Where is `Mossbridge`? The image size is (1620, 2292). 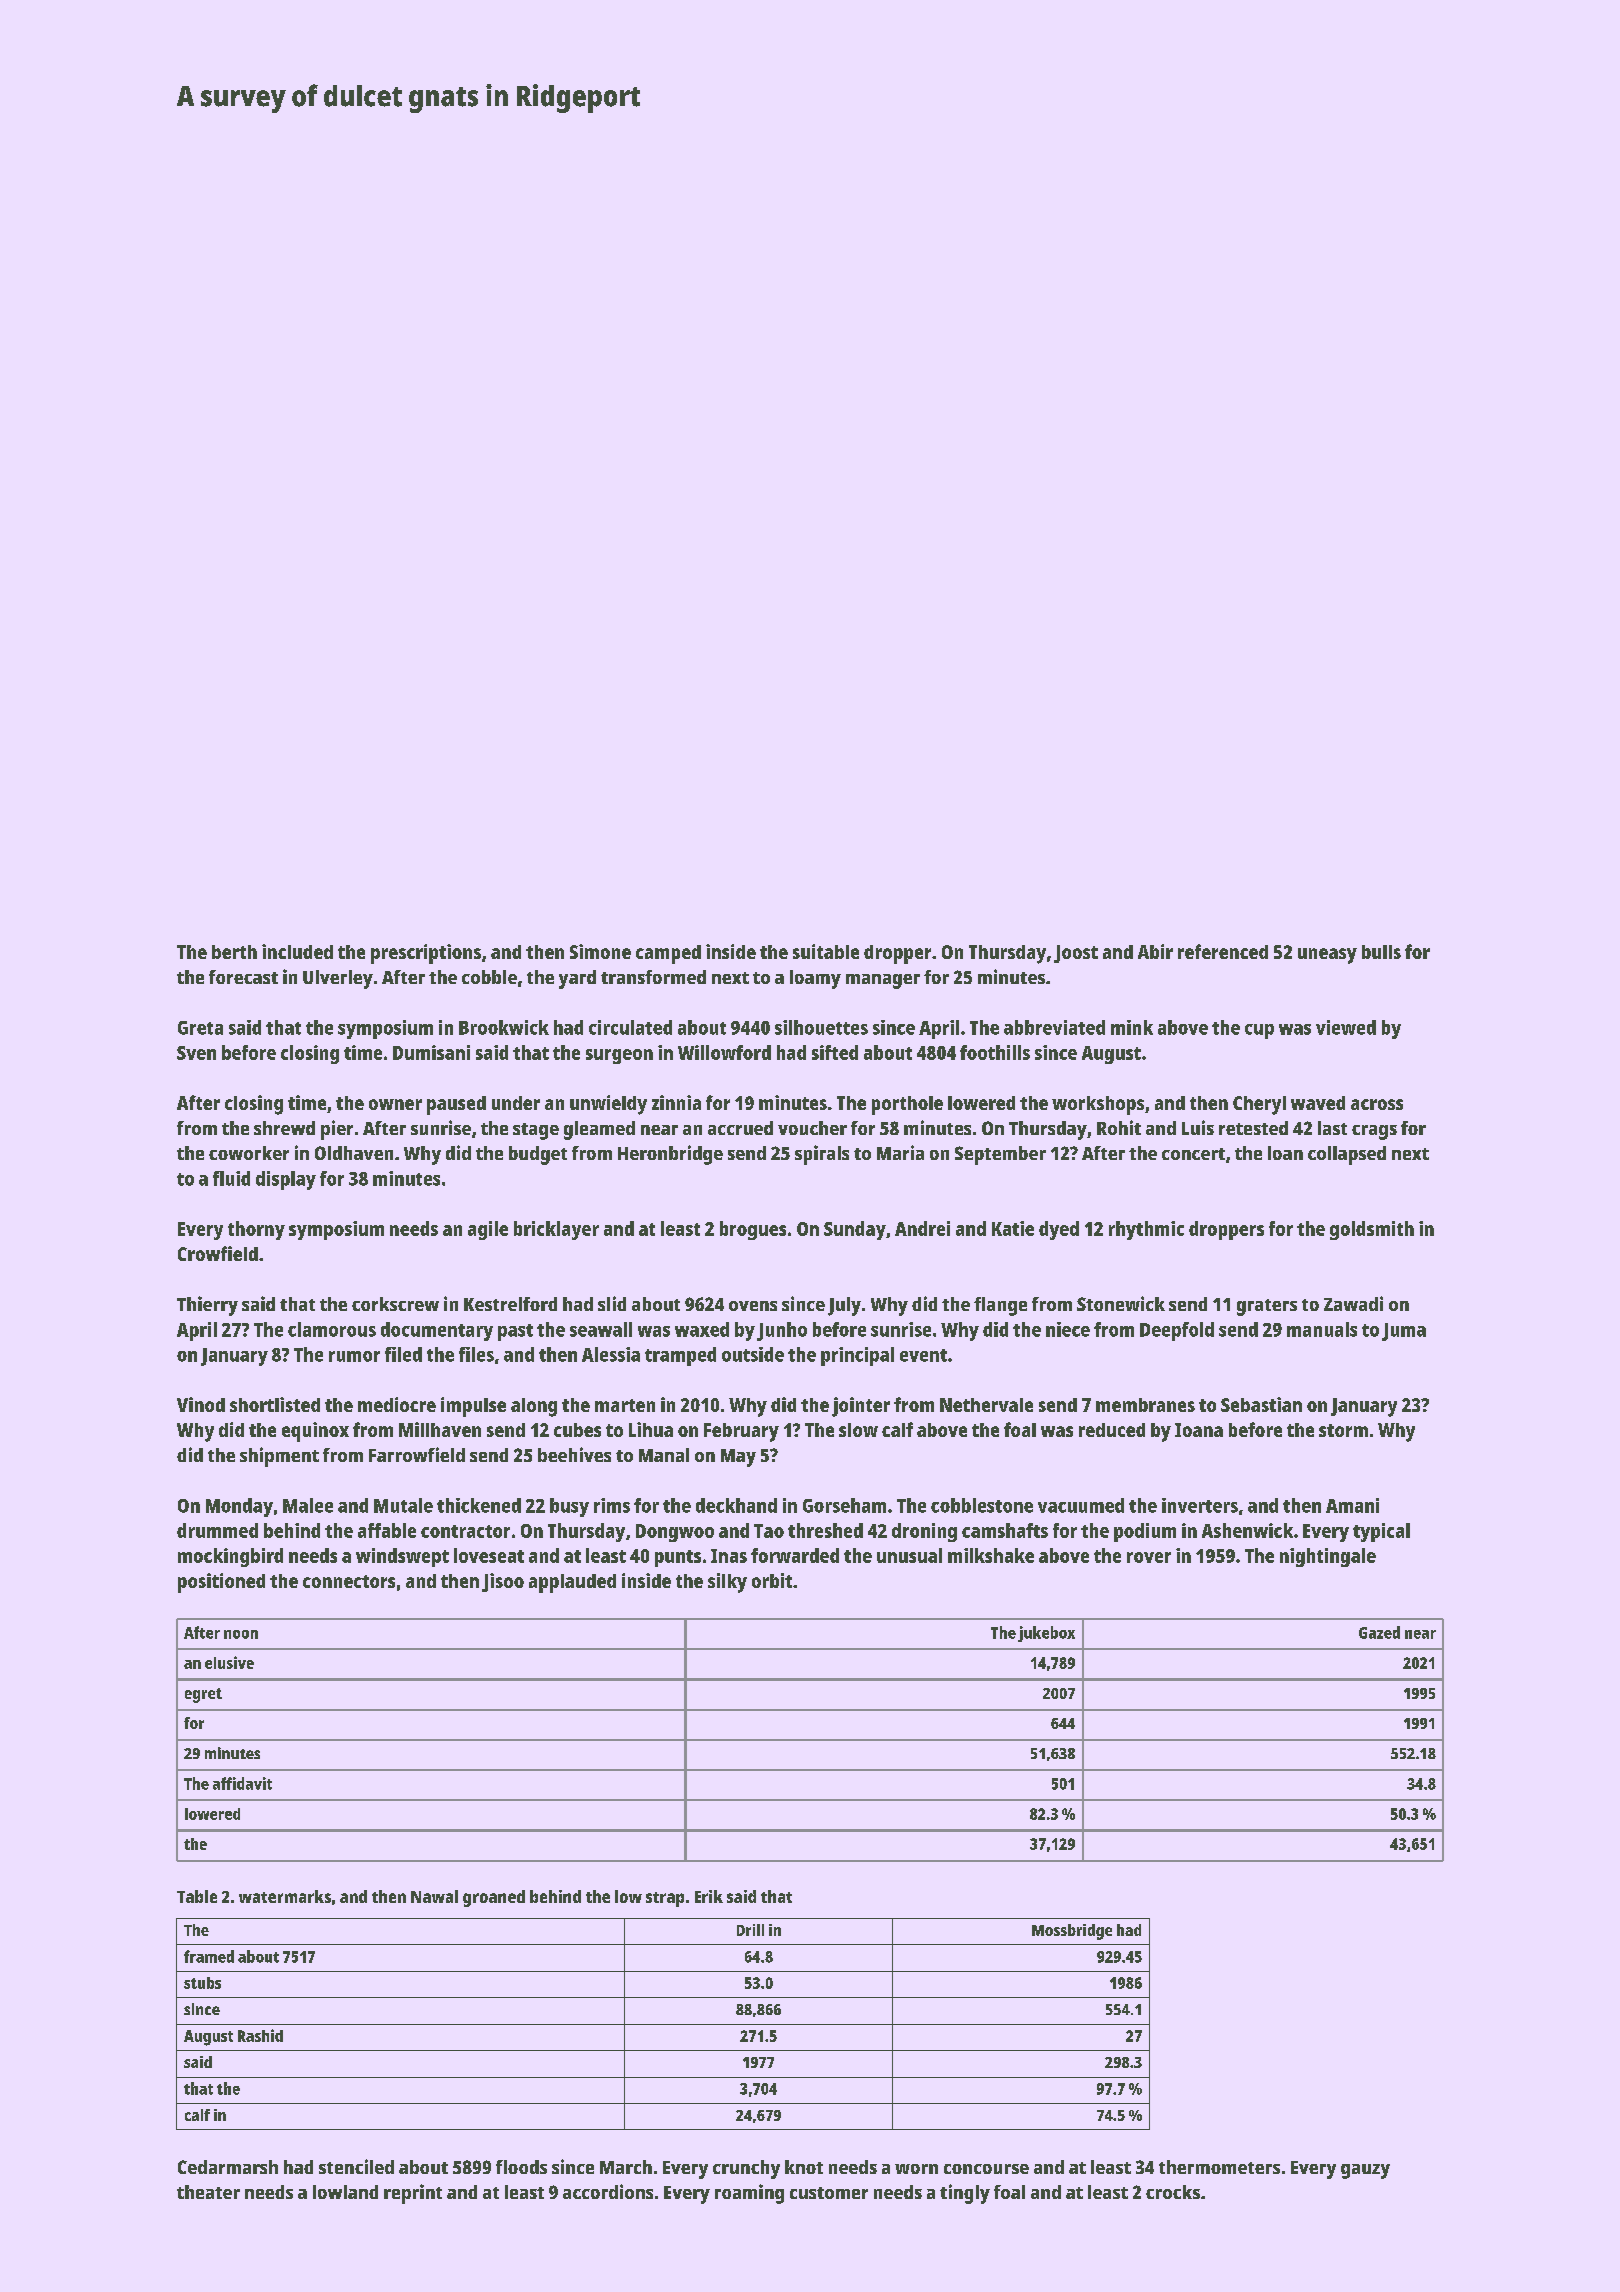 Mossbridge is located at coordinates (1072, 1932).
